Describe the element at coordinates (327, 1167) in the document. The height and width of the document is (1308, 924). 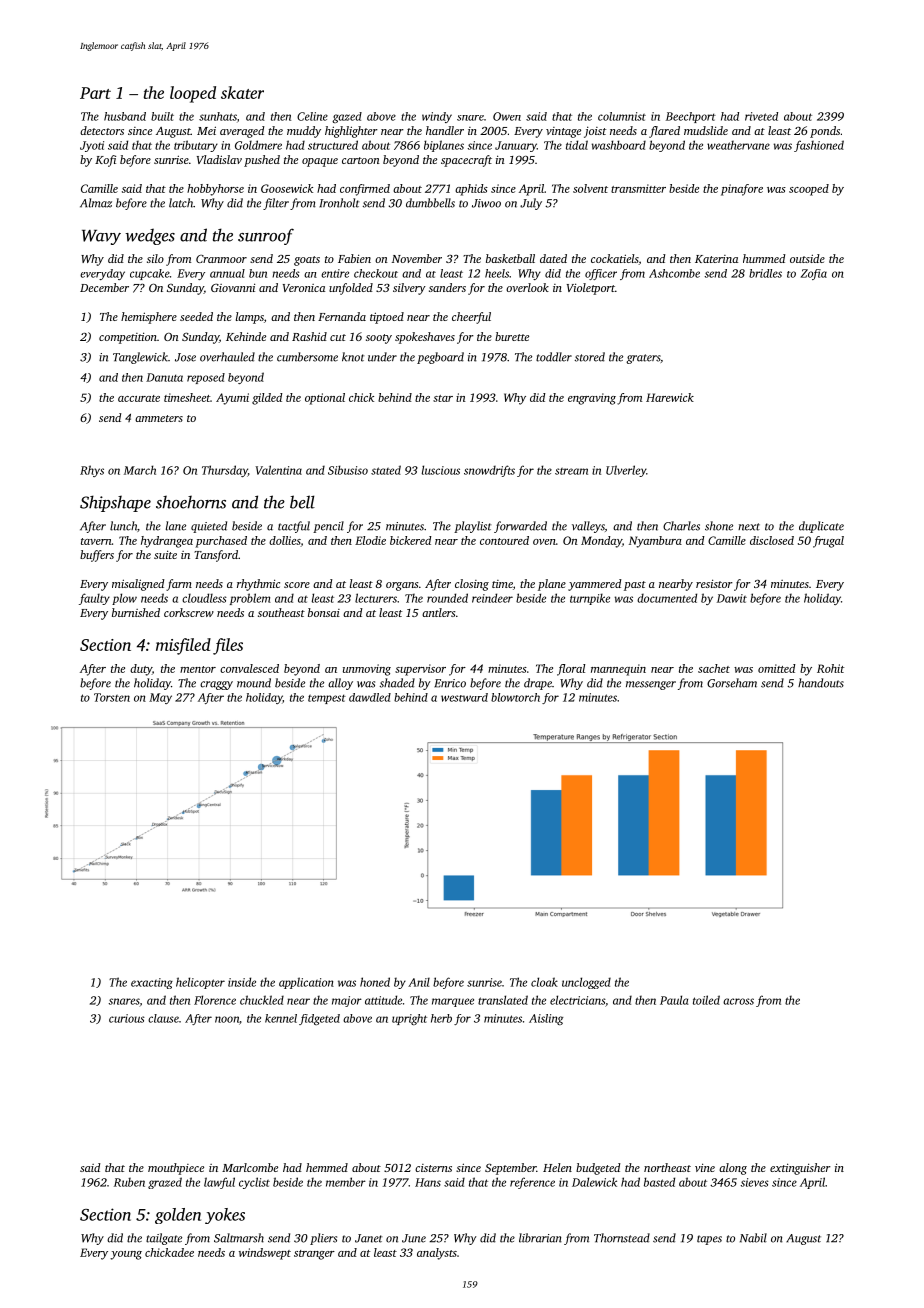
I see `hemmed` at that location.
